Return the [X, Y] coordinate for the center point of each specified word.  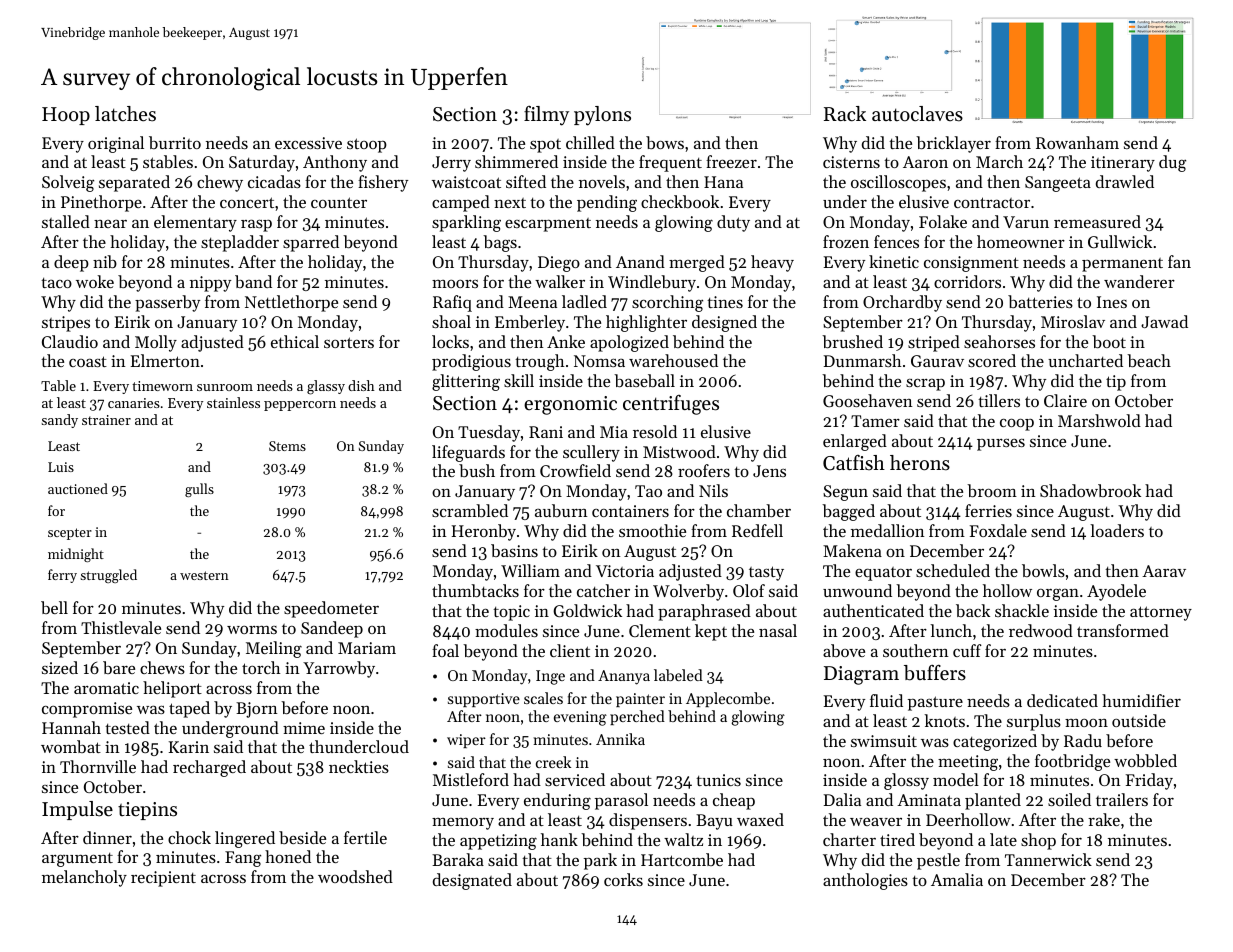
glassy [326, 387]
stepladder [240, 243]
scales [543, 698]
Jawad [1164, 321]
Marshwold [1099, 420]
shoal [451, 321]
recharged [209, 768]
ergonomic [570, 405]
